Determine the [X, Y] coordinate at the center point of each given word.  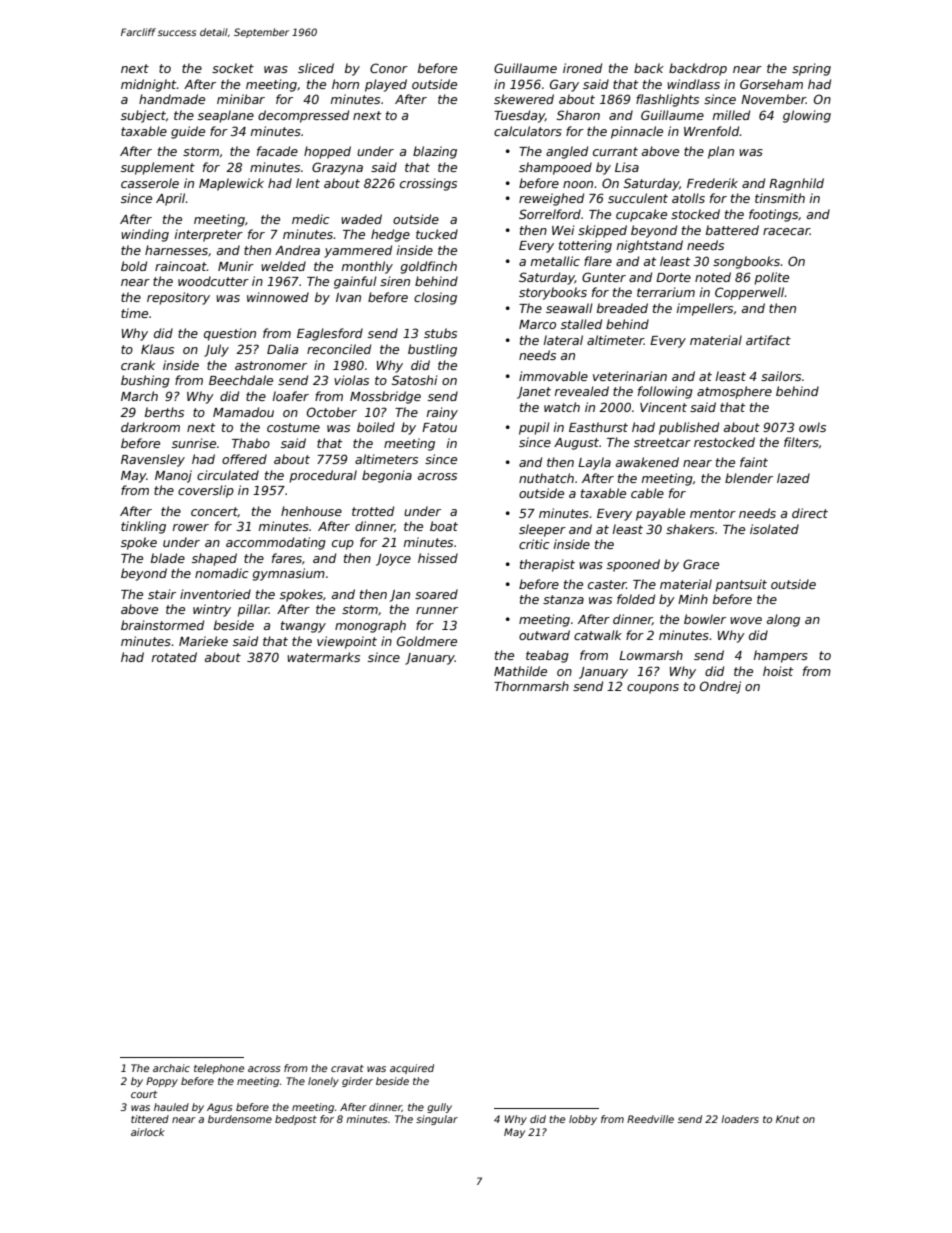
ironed [582, 68]
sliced [316, 68]
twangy [303, 627]
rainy [442, 413]
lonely [323, 1082]
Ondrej [720, 687]
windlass [693, 84]
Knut [788, 1119]
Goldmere [427, 641]
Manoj [173, 476]
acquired [412, 1069]
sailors [781, 376]
